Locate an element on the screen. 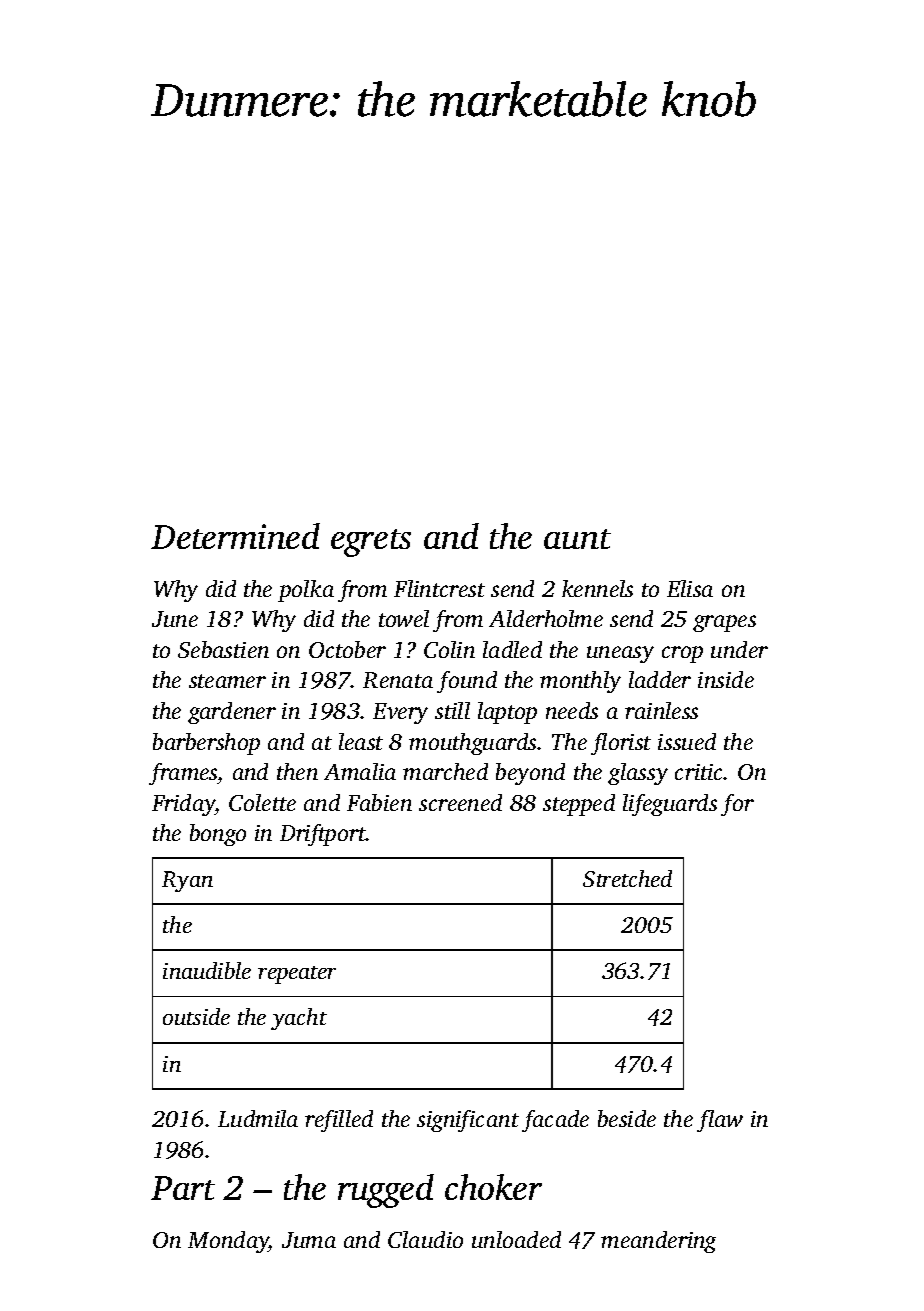  Alderholme is located at coordinates (546, 618).
